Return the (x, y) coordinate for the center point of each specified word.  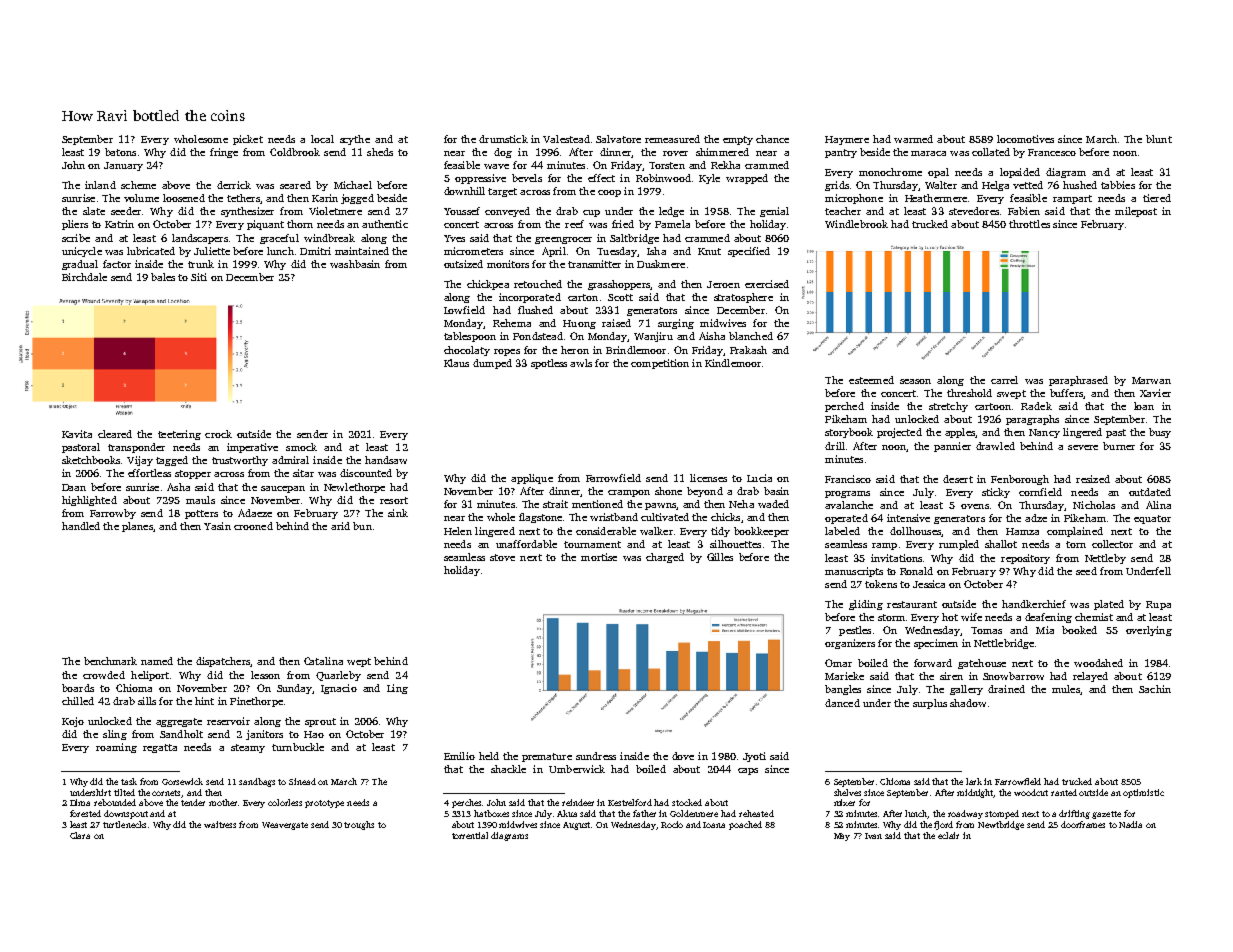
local (322, 139)
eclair (948, 835)
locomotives (1025, 139)
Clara (80, 835)
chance (772, 139)
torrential (470, 835)
